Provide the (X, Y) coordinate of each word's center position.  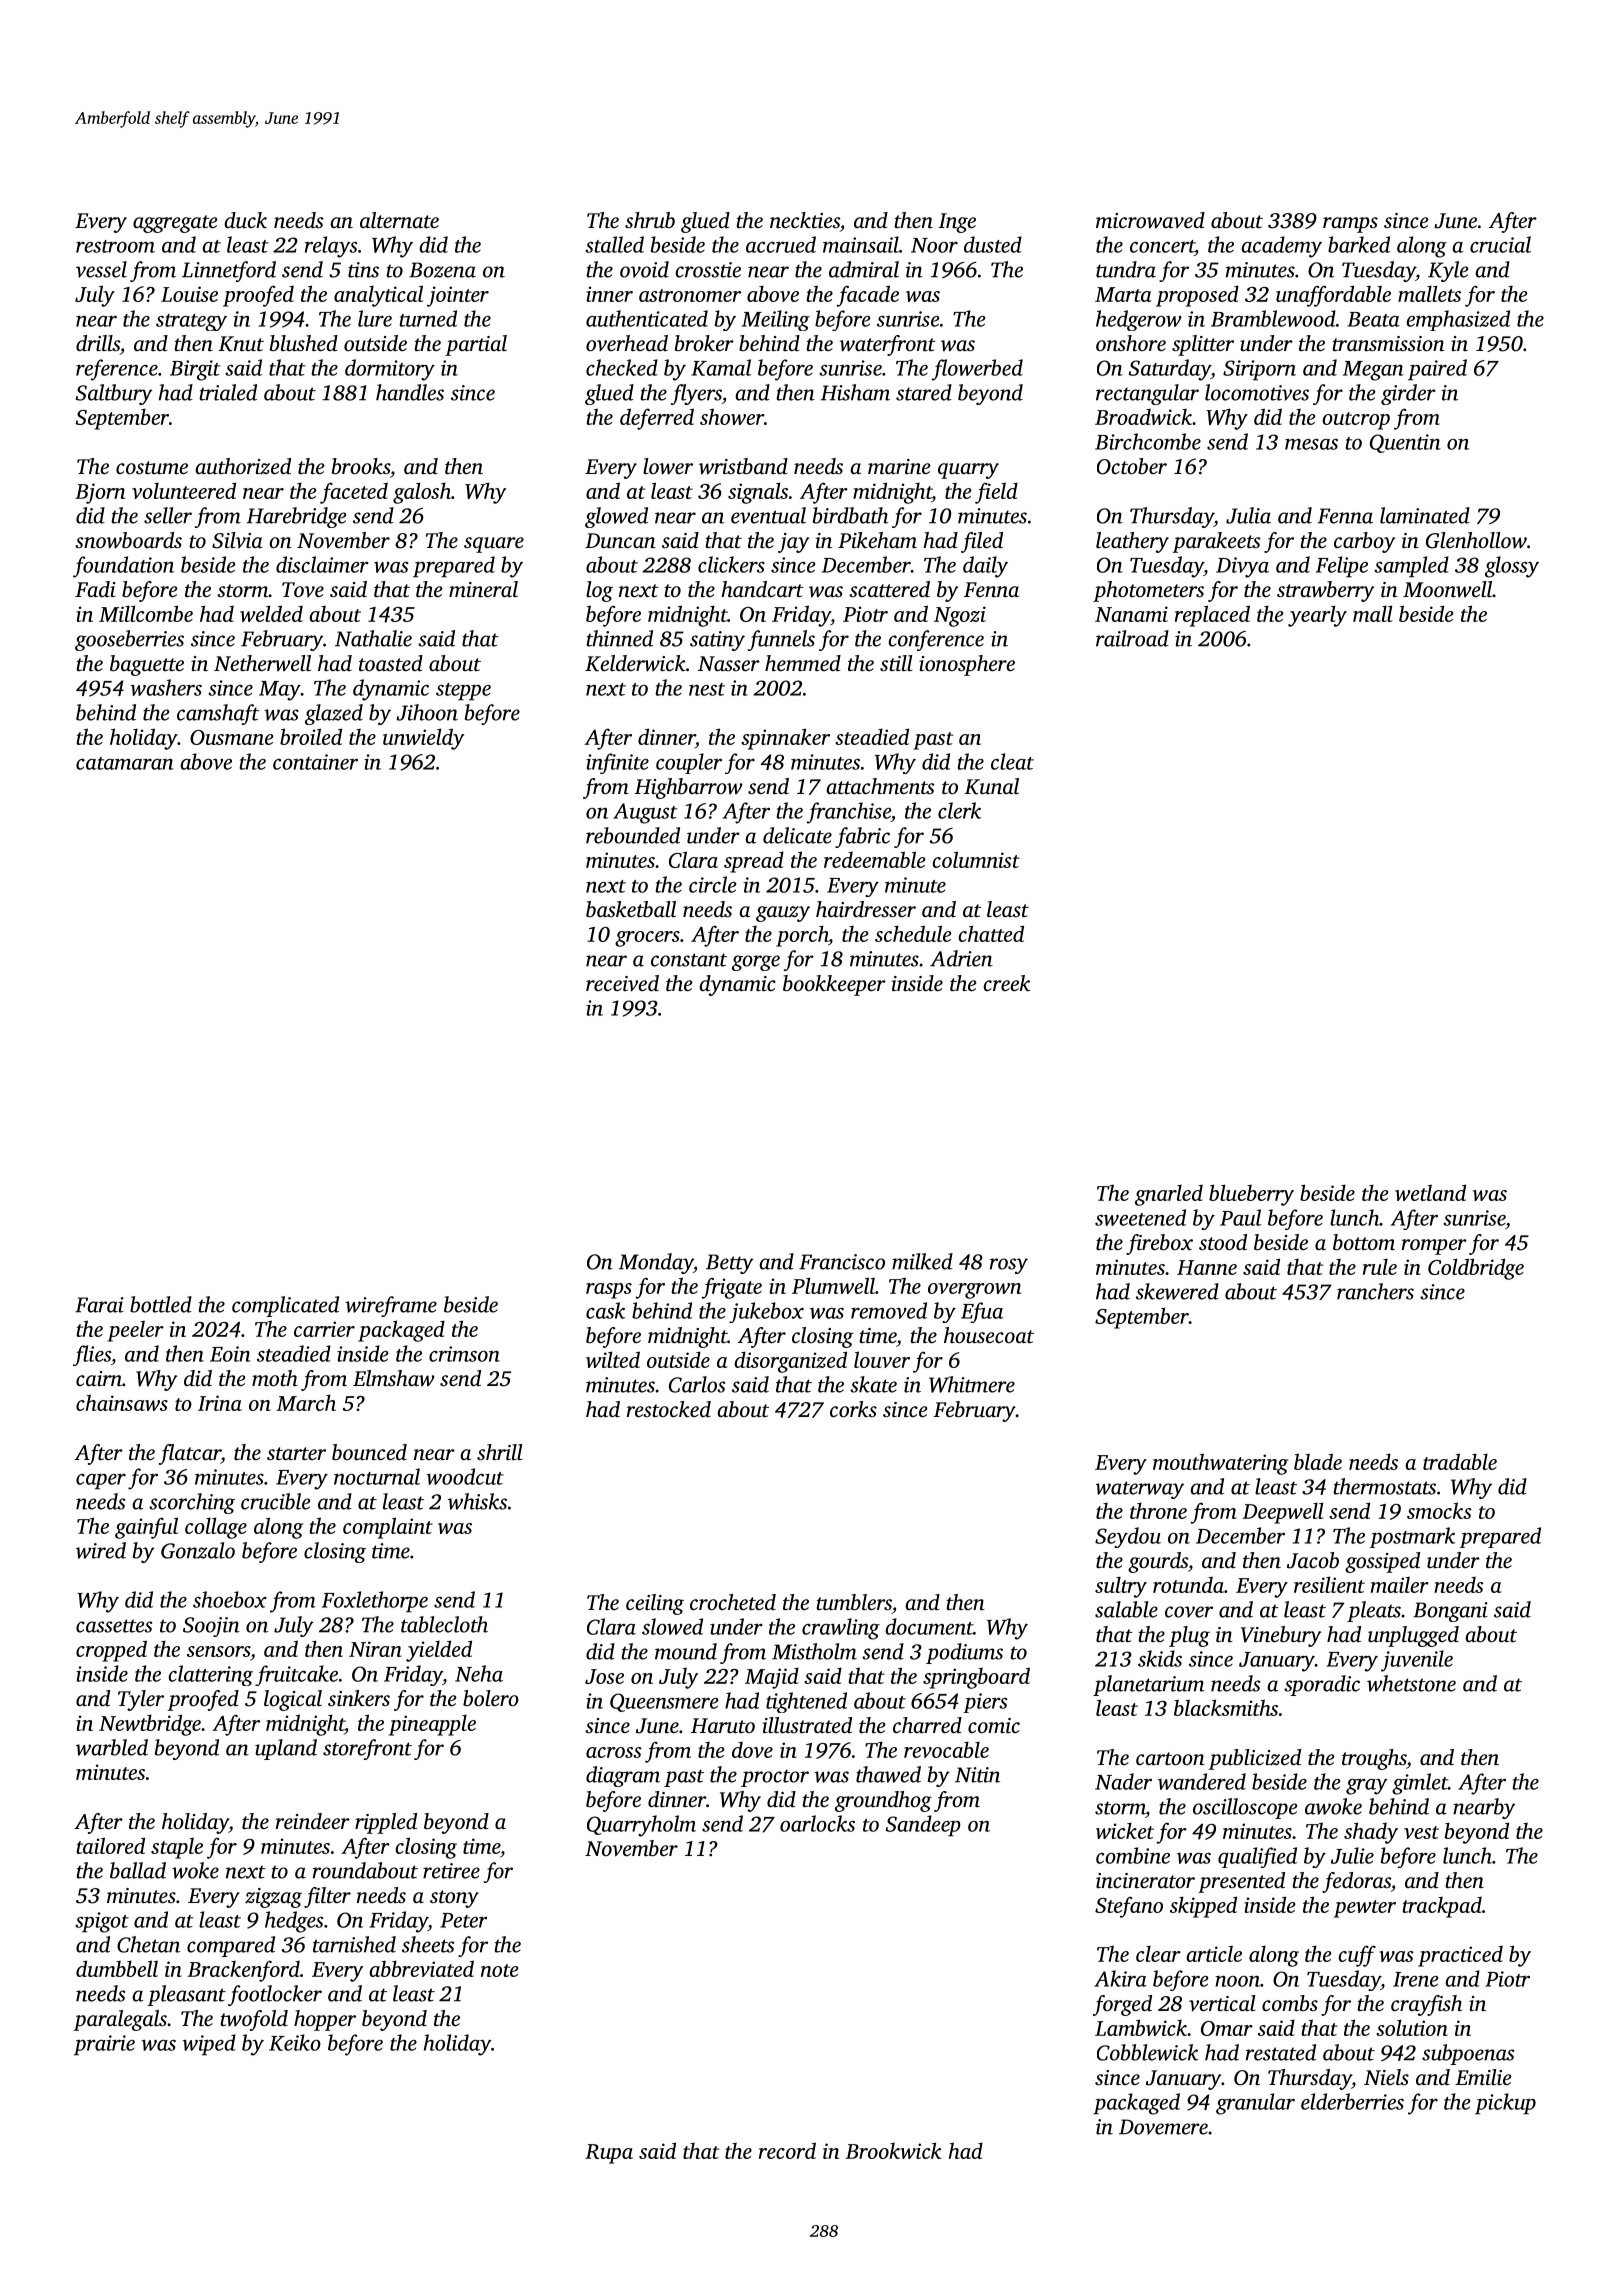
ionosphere (967, 665)
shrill (500, 1452)
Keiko (295, 2042)
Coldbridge (1476, 1269)
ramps (1350, 225)
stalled (614, 244)
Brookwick (893, 2150)
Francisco (842, 1262)
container (315, 762)
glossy (1512, 567)
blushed (304, 343)
